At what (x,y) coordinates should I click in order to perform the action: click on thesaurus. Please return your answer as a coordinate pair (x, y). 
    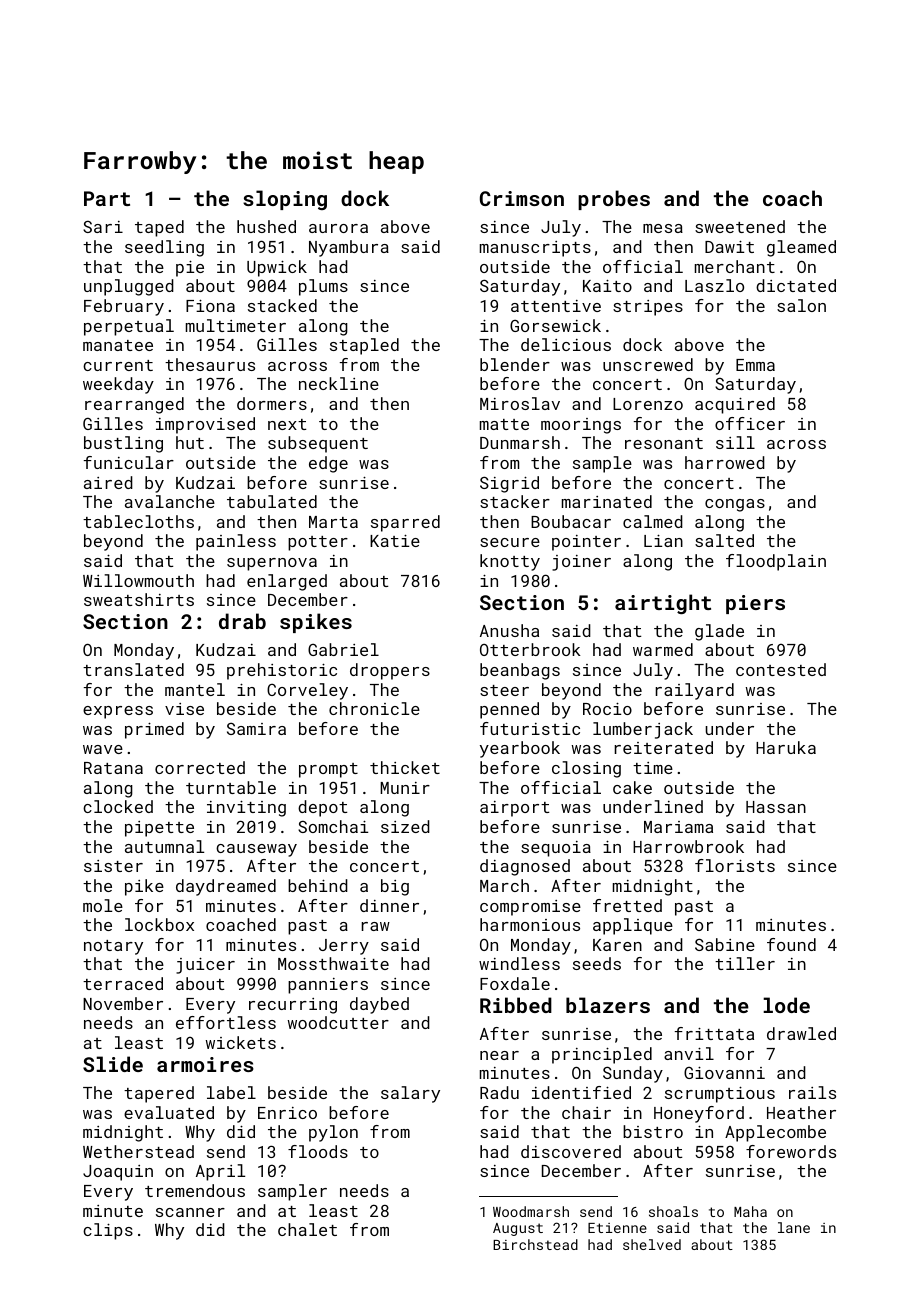
    Looking at the image, I should click on (210, 364).
